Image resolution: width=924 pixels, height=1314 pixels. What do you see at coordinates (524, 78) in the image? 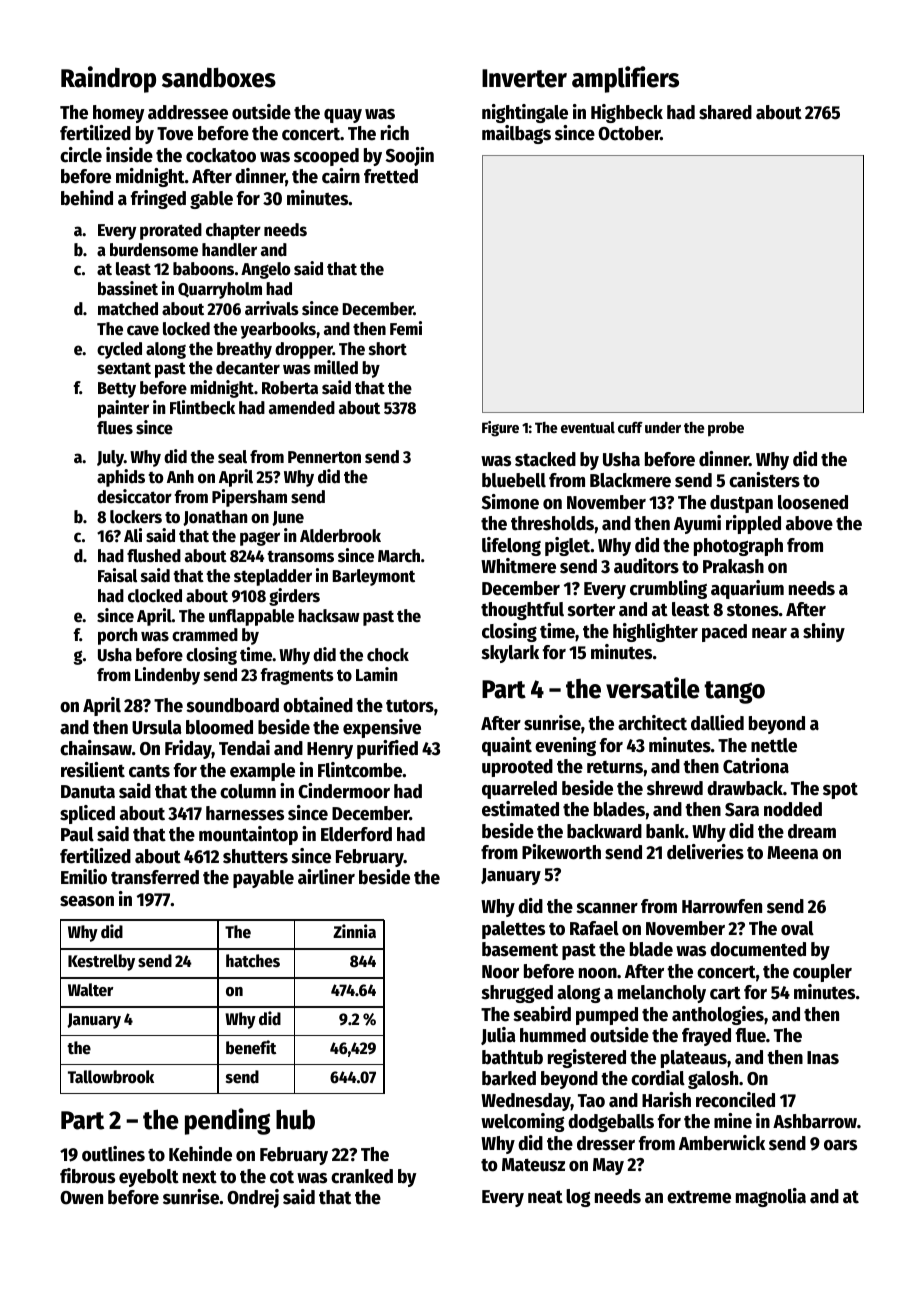
I see `Inverter` at bounding box center [524, 78].
